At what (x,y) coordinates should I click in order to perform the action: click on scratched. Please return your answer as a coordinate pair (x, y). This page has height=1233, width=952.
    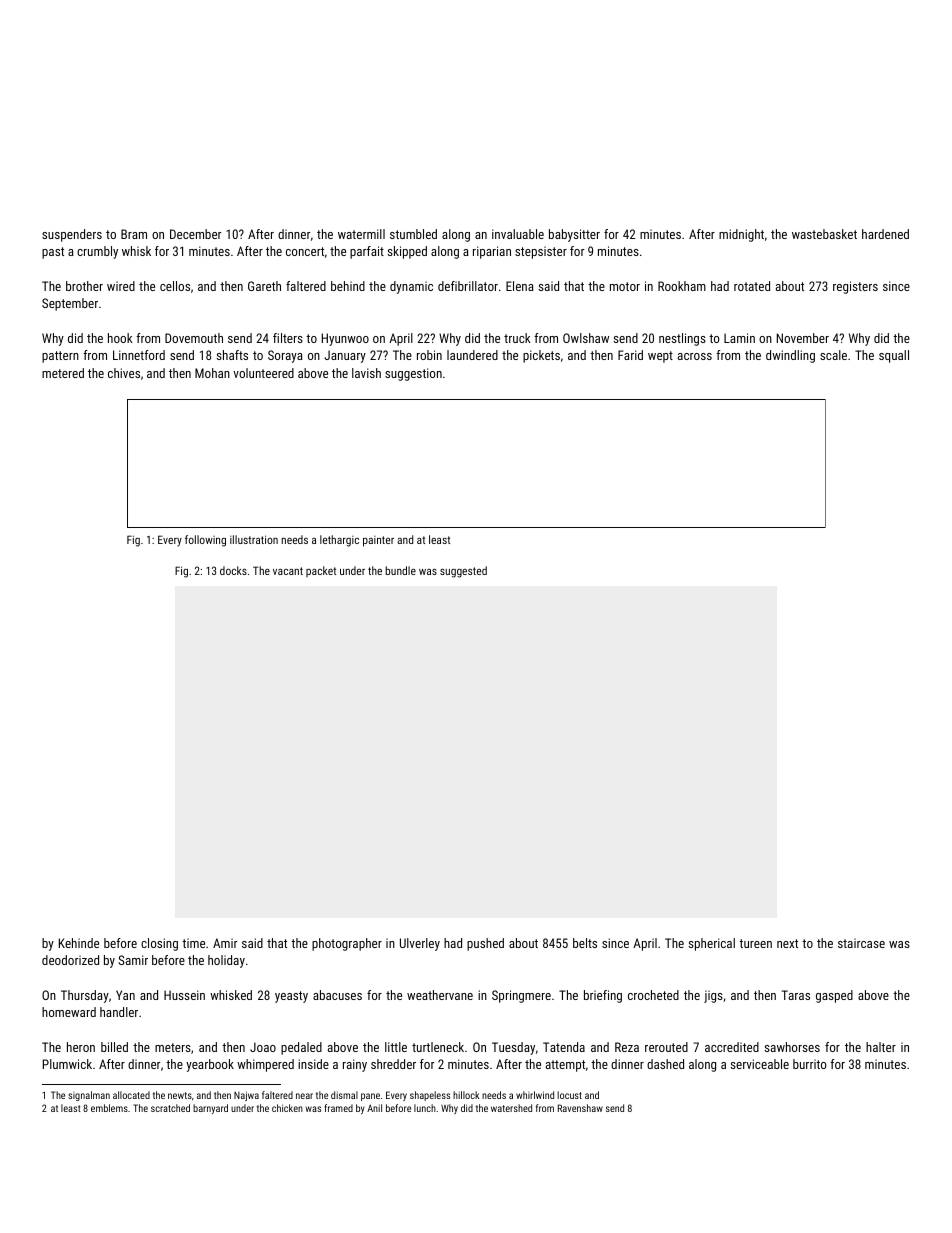
    Looking at the image, I should click on (170, 1108).
